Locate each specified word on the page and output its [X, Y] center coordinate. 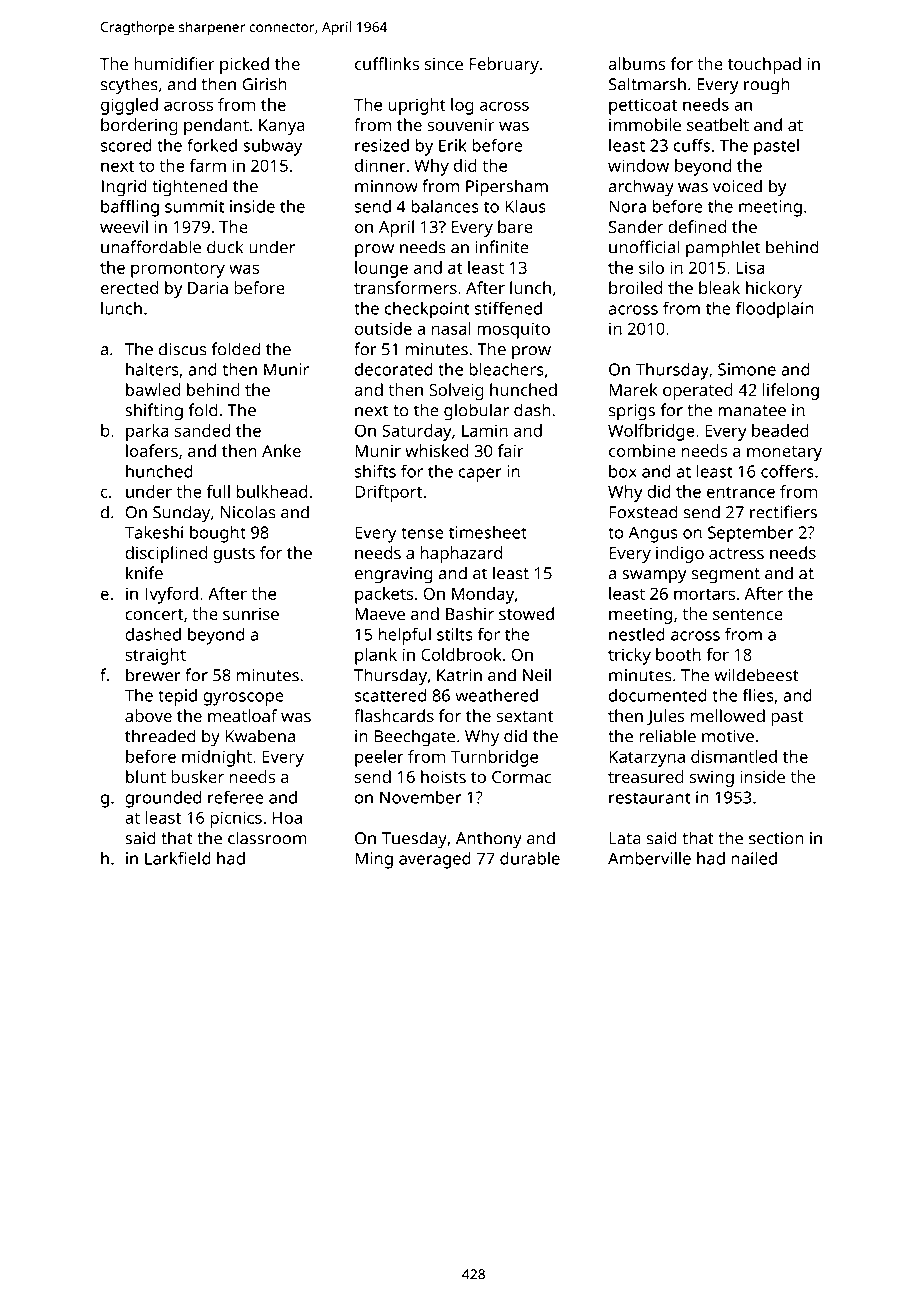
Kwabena [260, 736]
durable [530, 858]
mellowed [728, 715]
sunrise [251, 614]
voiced [737, 186]
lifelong [791, 391]
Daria [208, 288]
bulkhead [272, 491]
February [504, 65]
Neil [537, 675]
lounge [381, 269]
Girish [264, 84]
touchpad [764, 65]
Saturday [417, 432]
